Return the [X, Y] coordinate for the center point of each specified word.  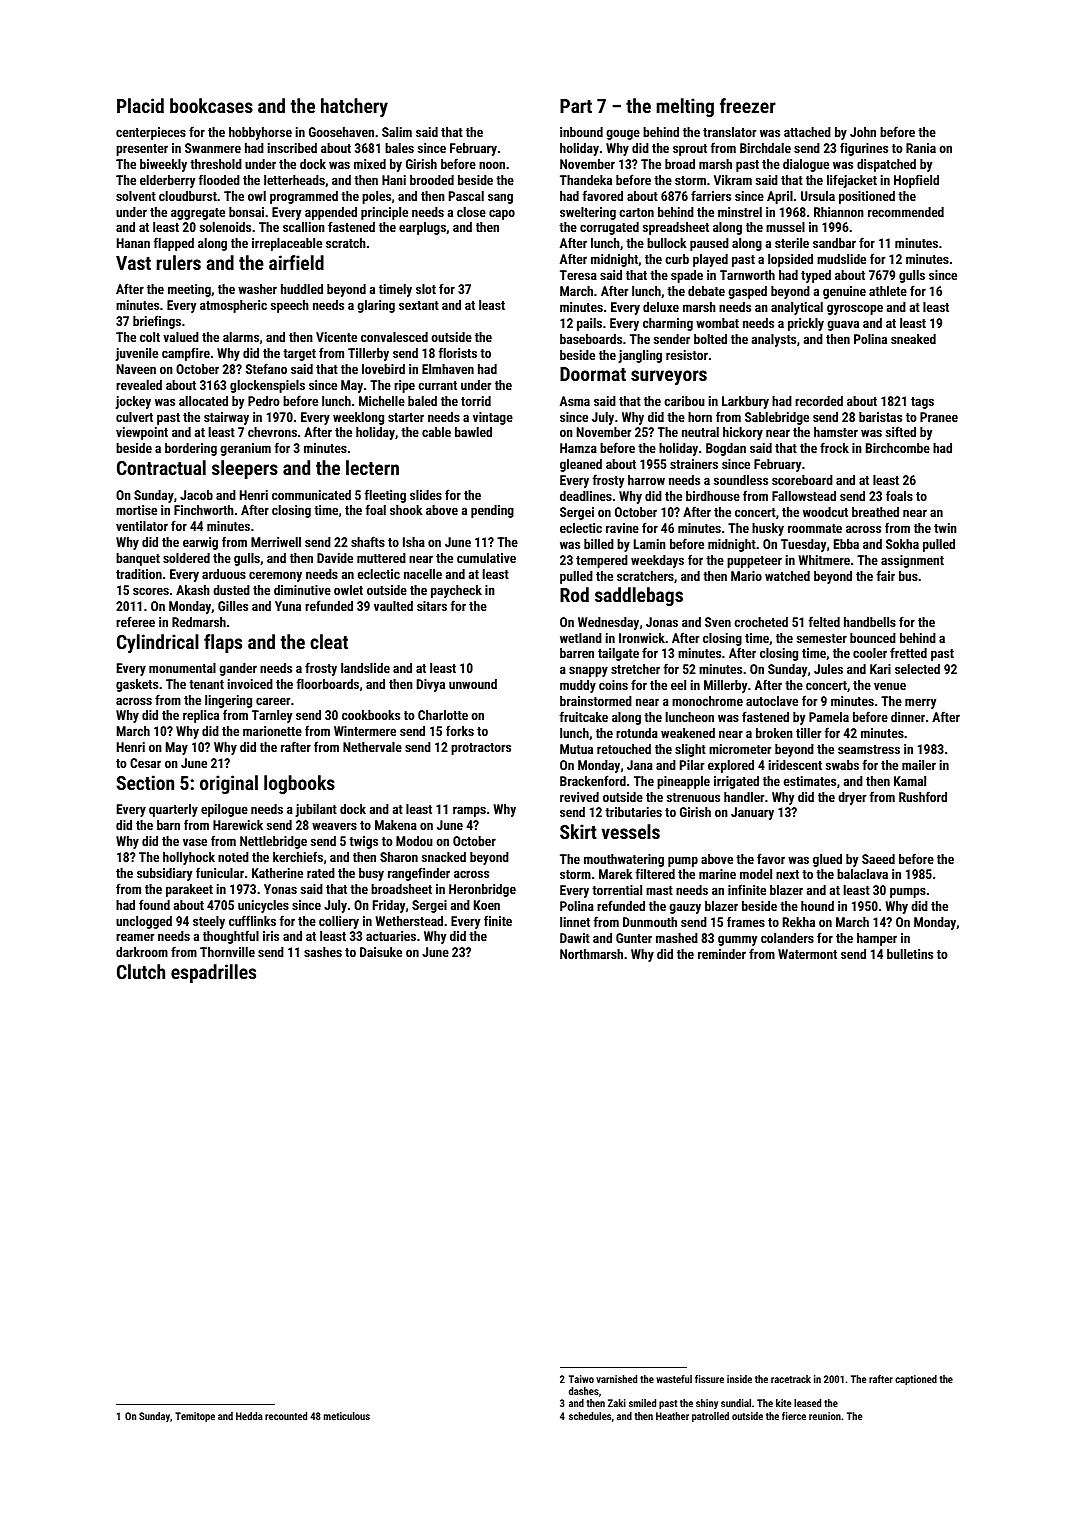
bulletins [910, 954]
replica [201, 716]
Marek [615, 874]
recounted [286, 1416]
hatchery [354, 107]
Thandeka [586, 180]
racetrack [791, 1379]
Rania [921, 148]
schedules [590, 1416]
